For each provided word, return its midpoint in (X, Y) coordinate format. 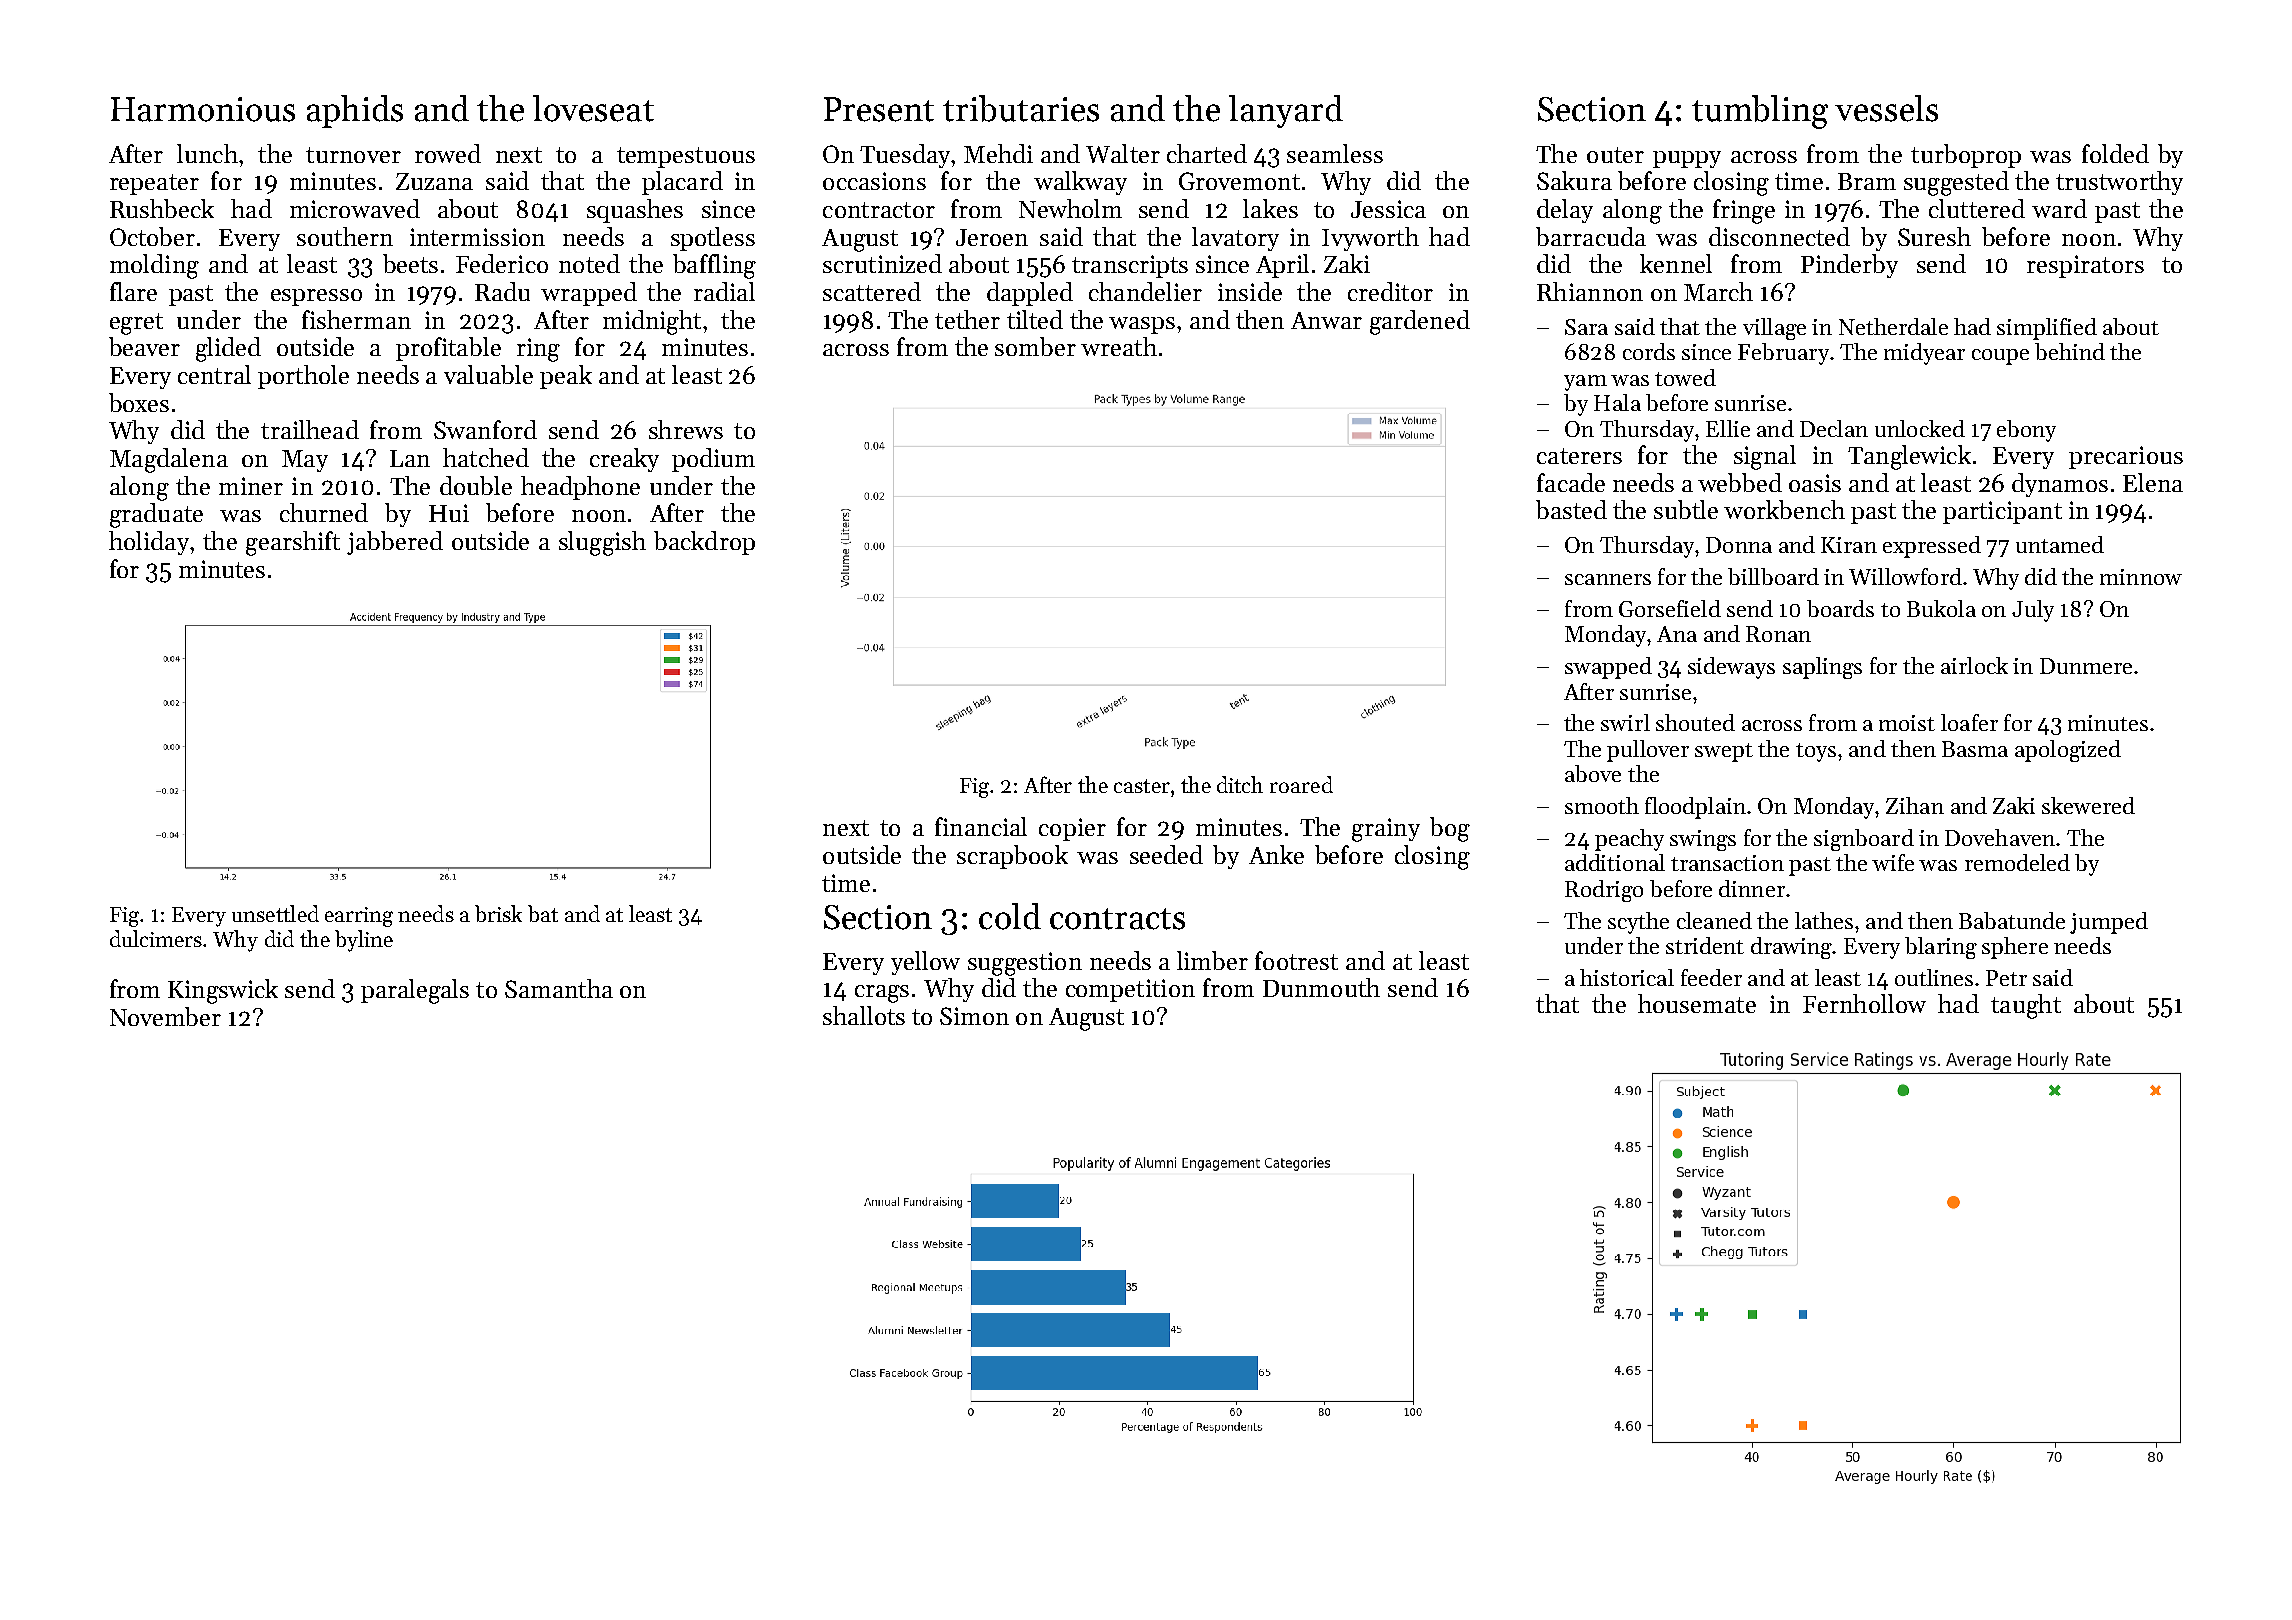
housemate (1697, 1003)
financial (981, 826)
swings (1703, 840)
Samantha (559, 988)
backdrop (704, 543)
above (1593, 773)
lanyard (1286, 111)
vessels (1886, 108)
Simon (974, 1016)
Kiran (1849, 545)
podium (713, 460)
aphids (355, 111)
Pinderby (1849, 266)
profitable (448, 349)
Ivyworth (1370, 239)
